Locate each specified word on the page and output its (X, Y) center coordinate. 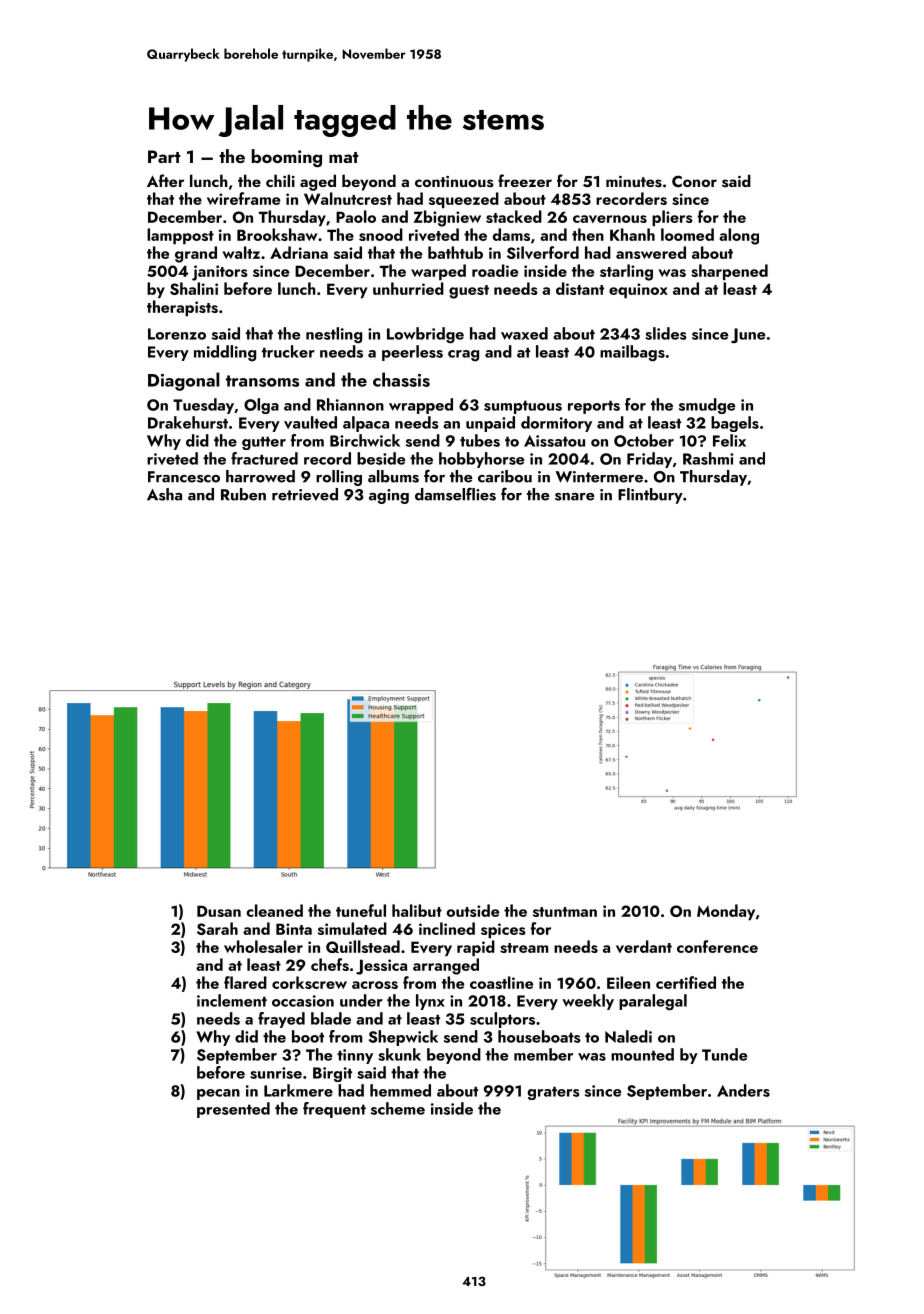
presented (233, 1110)
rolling (339, 478)
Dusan (219, 911)
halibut (417, 910)
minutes (634, 182)
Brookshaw (277, 234)
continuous (454, 182)
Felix (729, 440)
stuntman (565, 912)
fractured (264, 458)
